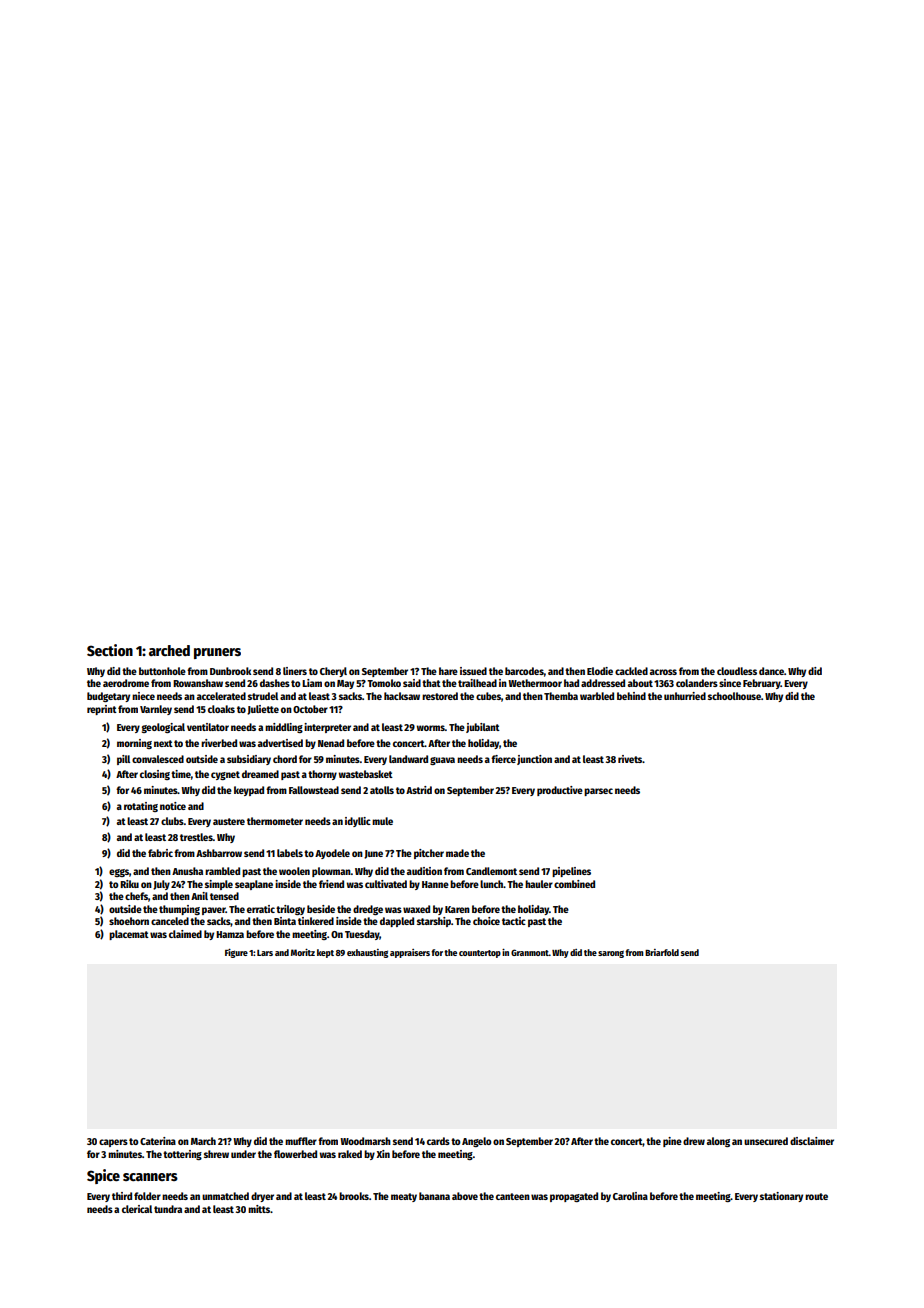 This screenshot has width=924, height=1308. I want to click on pine, so click(672, 1142).
